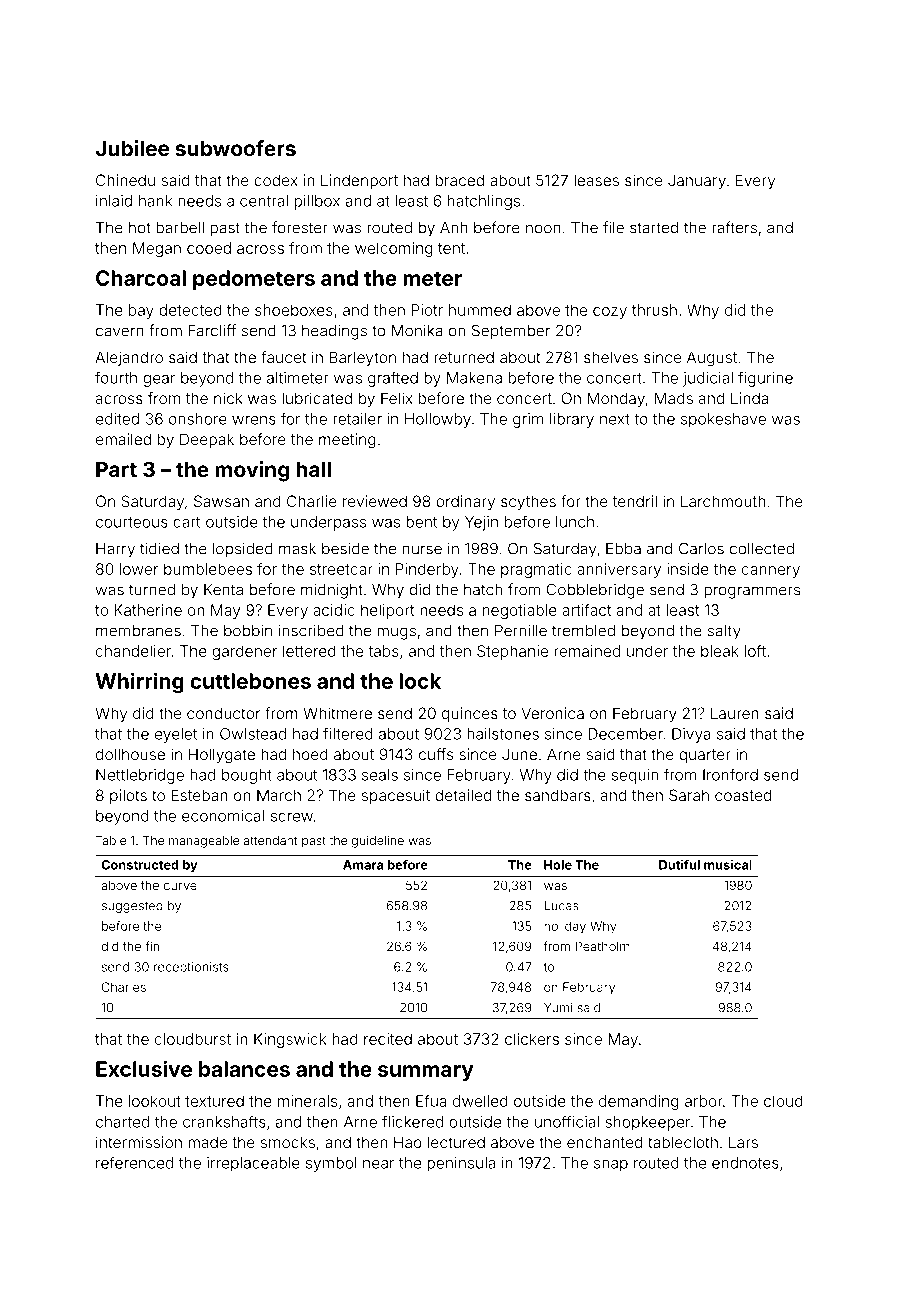 The image size is (908, 1316). Describe the element at coordinates (115, 550) in the document. I see `Harry` at that location.
